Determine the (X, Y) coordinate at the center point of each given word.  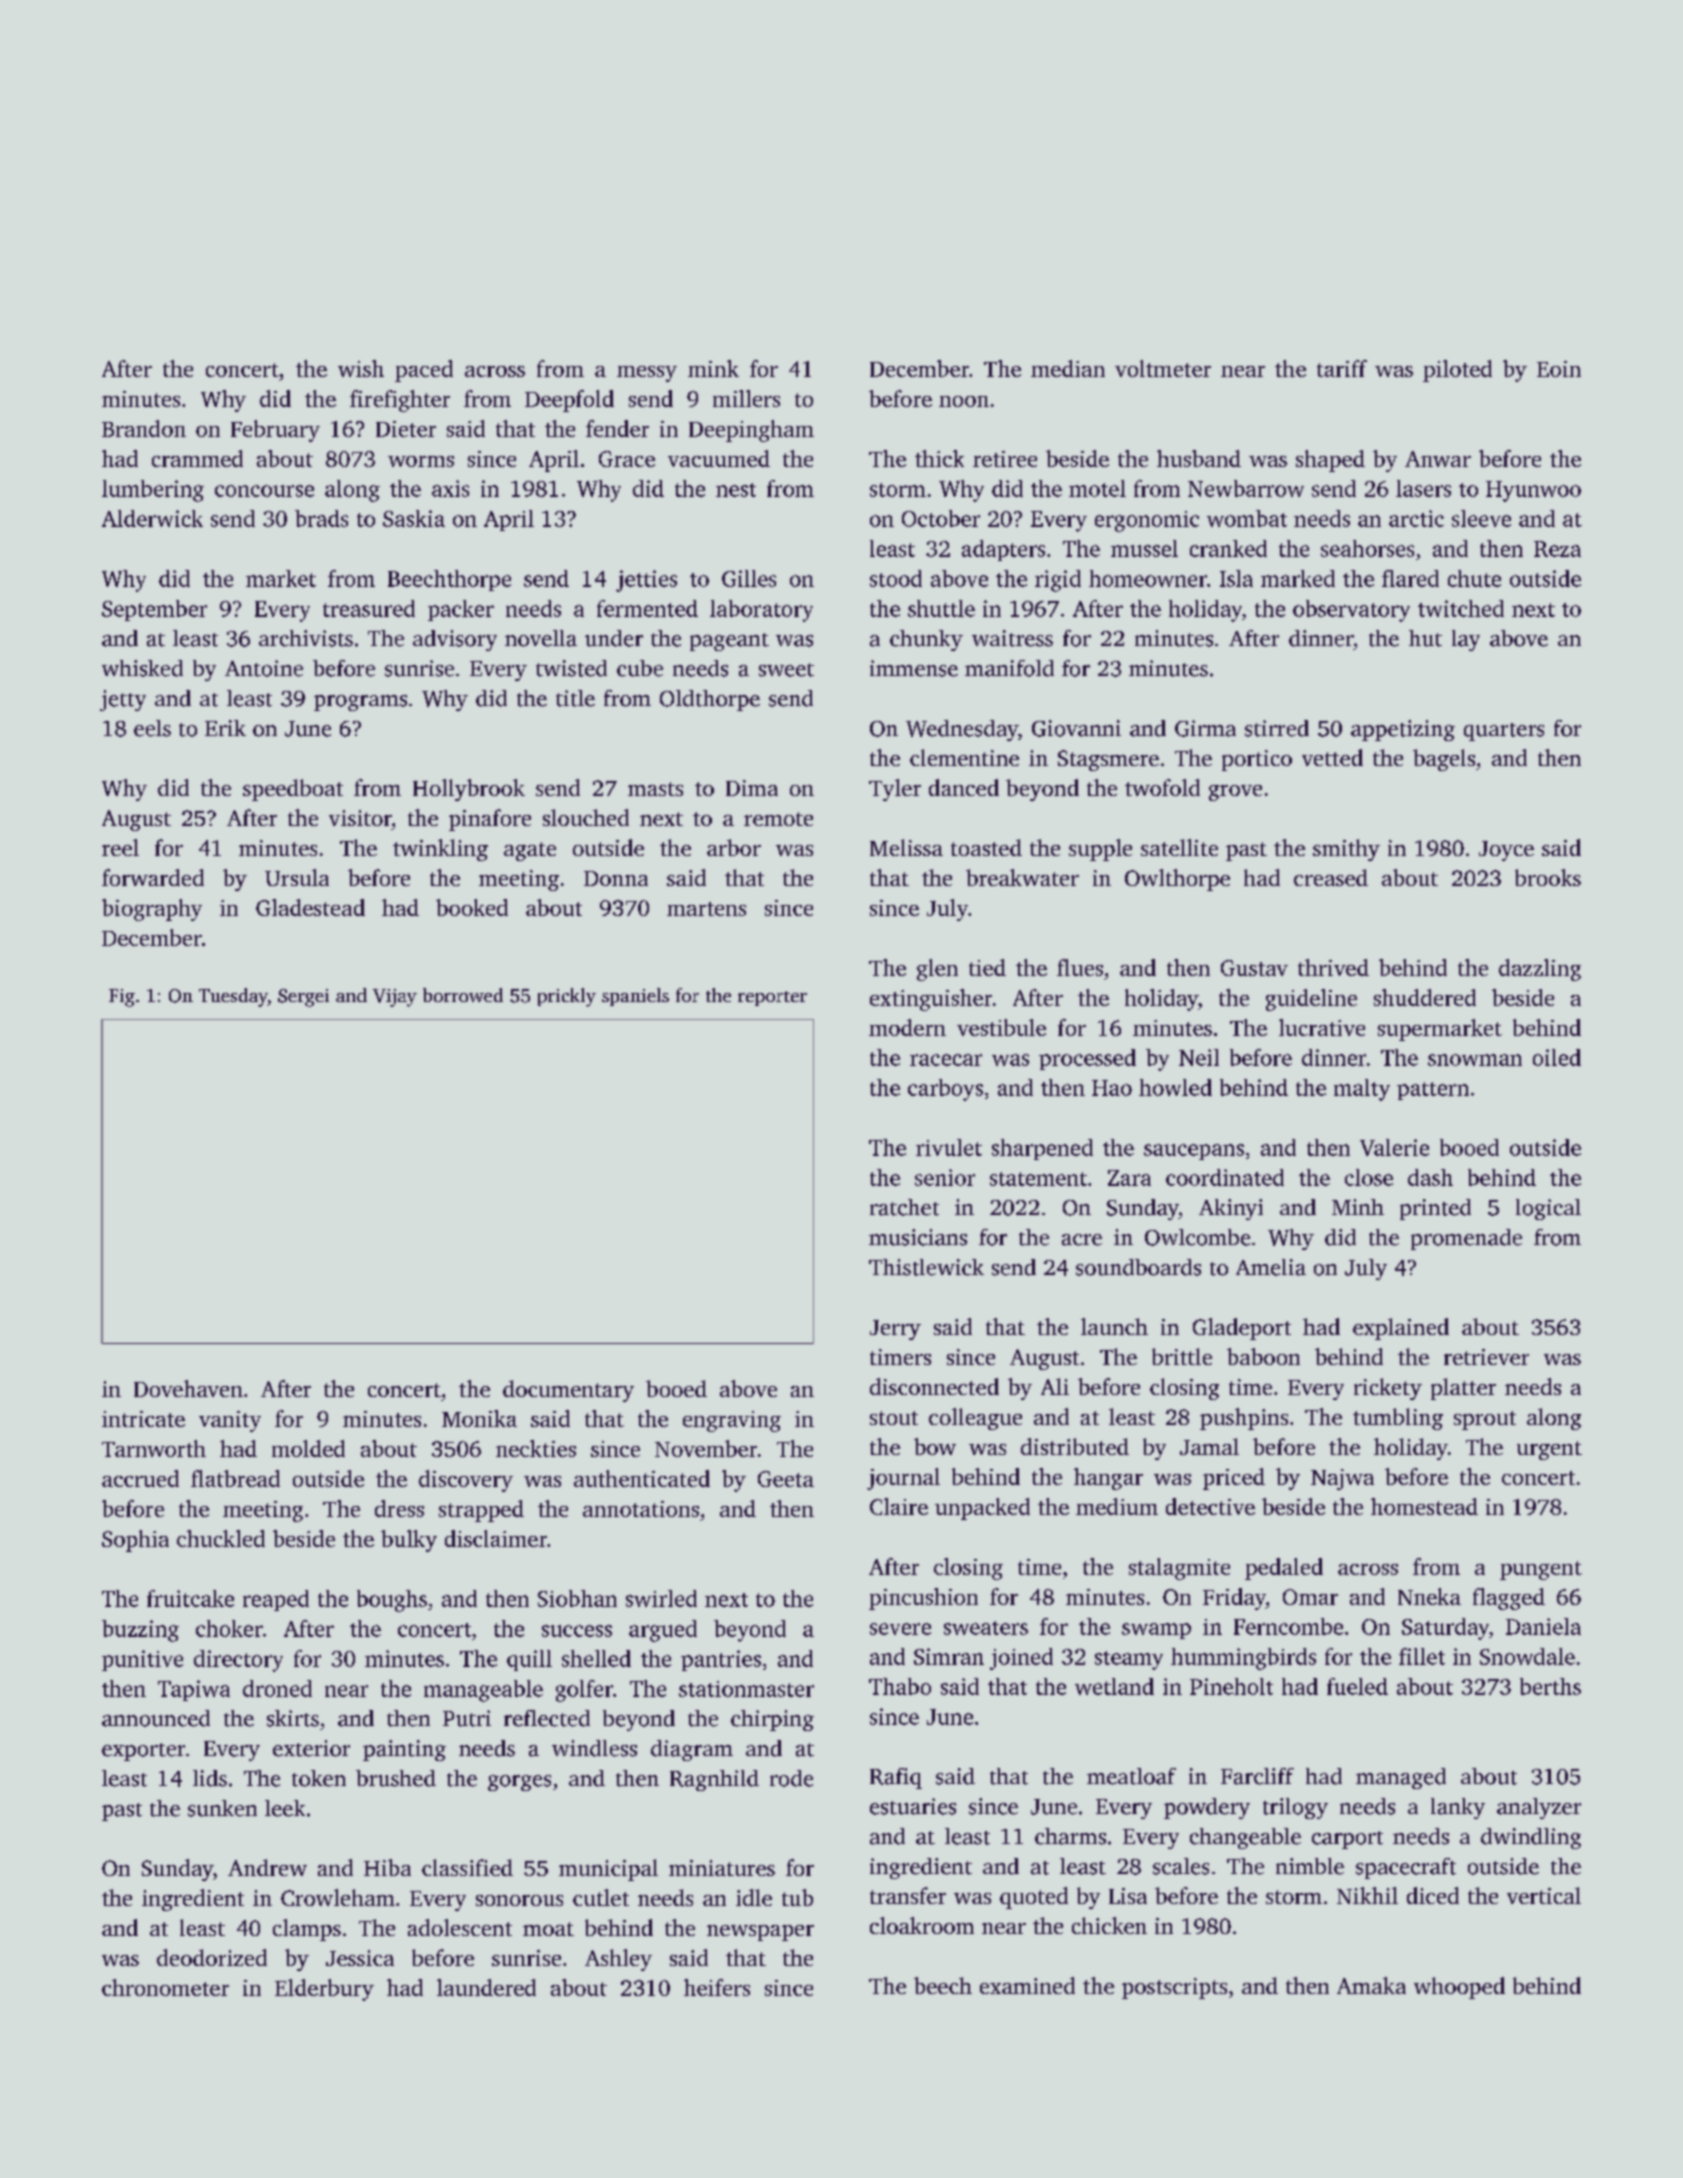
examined (1027, 1985)
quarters (1504, 732)
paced (424, 371)
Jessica (360, 1958)
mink (713, 368)
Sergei (303, 998)
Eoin (1559, 369)
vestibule (1001, 1027)
